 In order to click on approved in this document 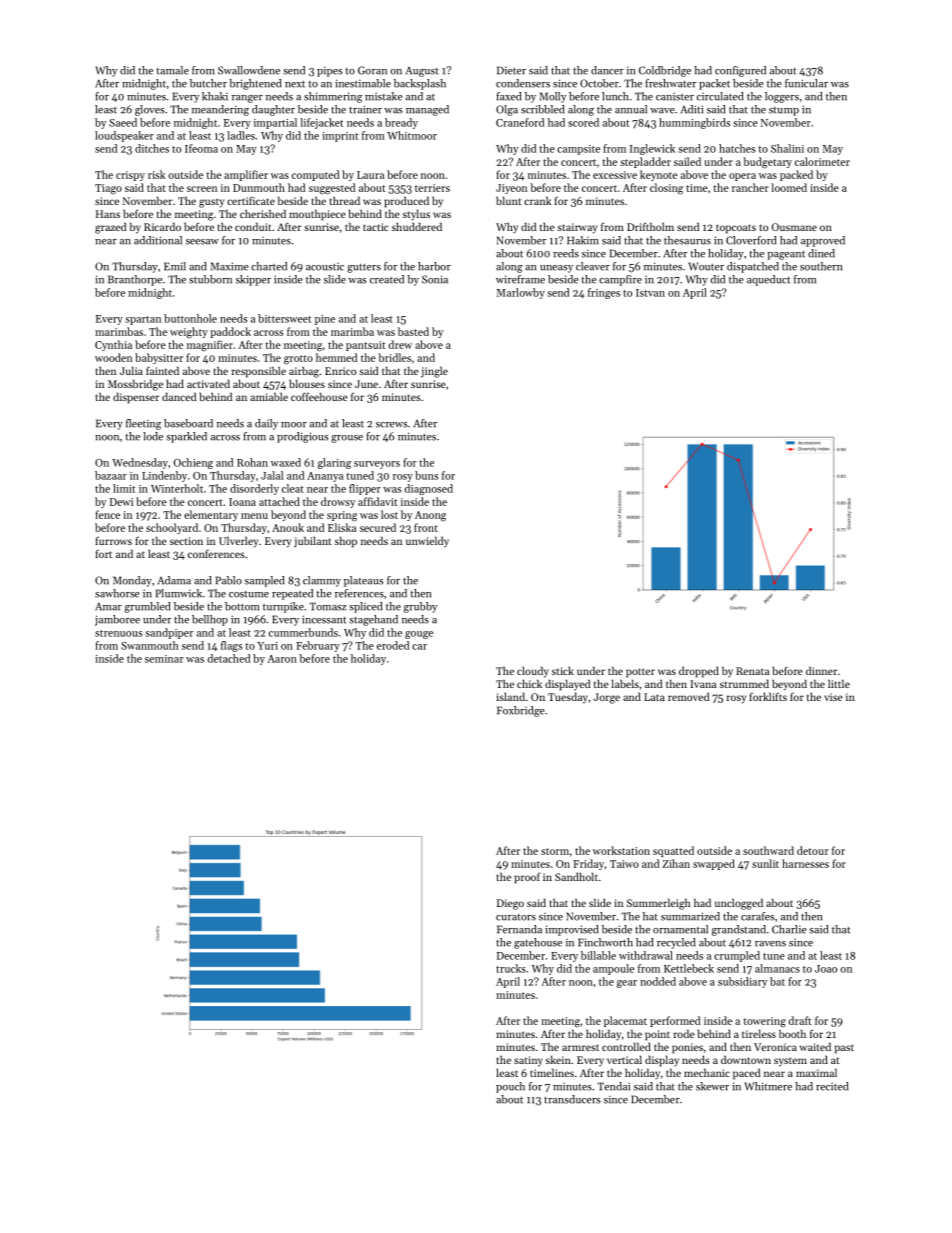, I will do `click(823, 241)`.
